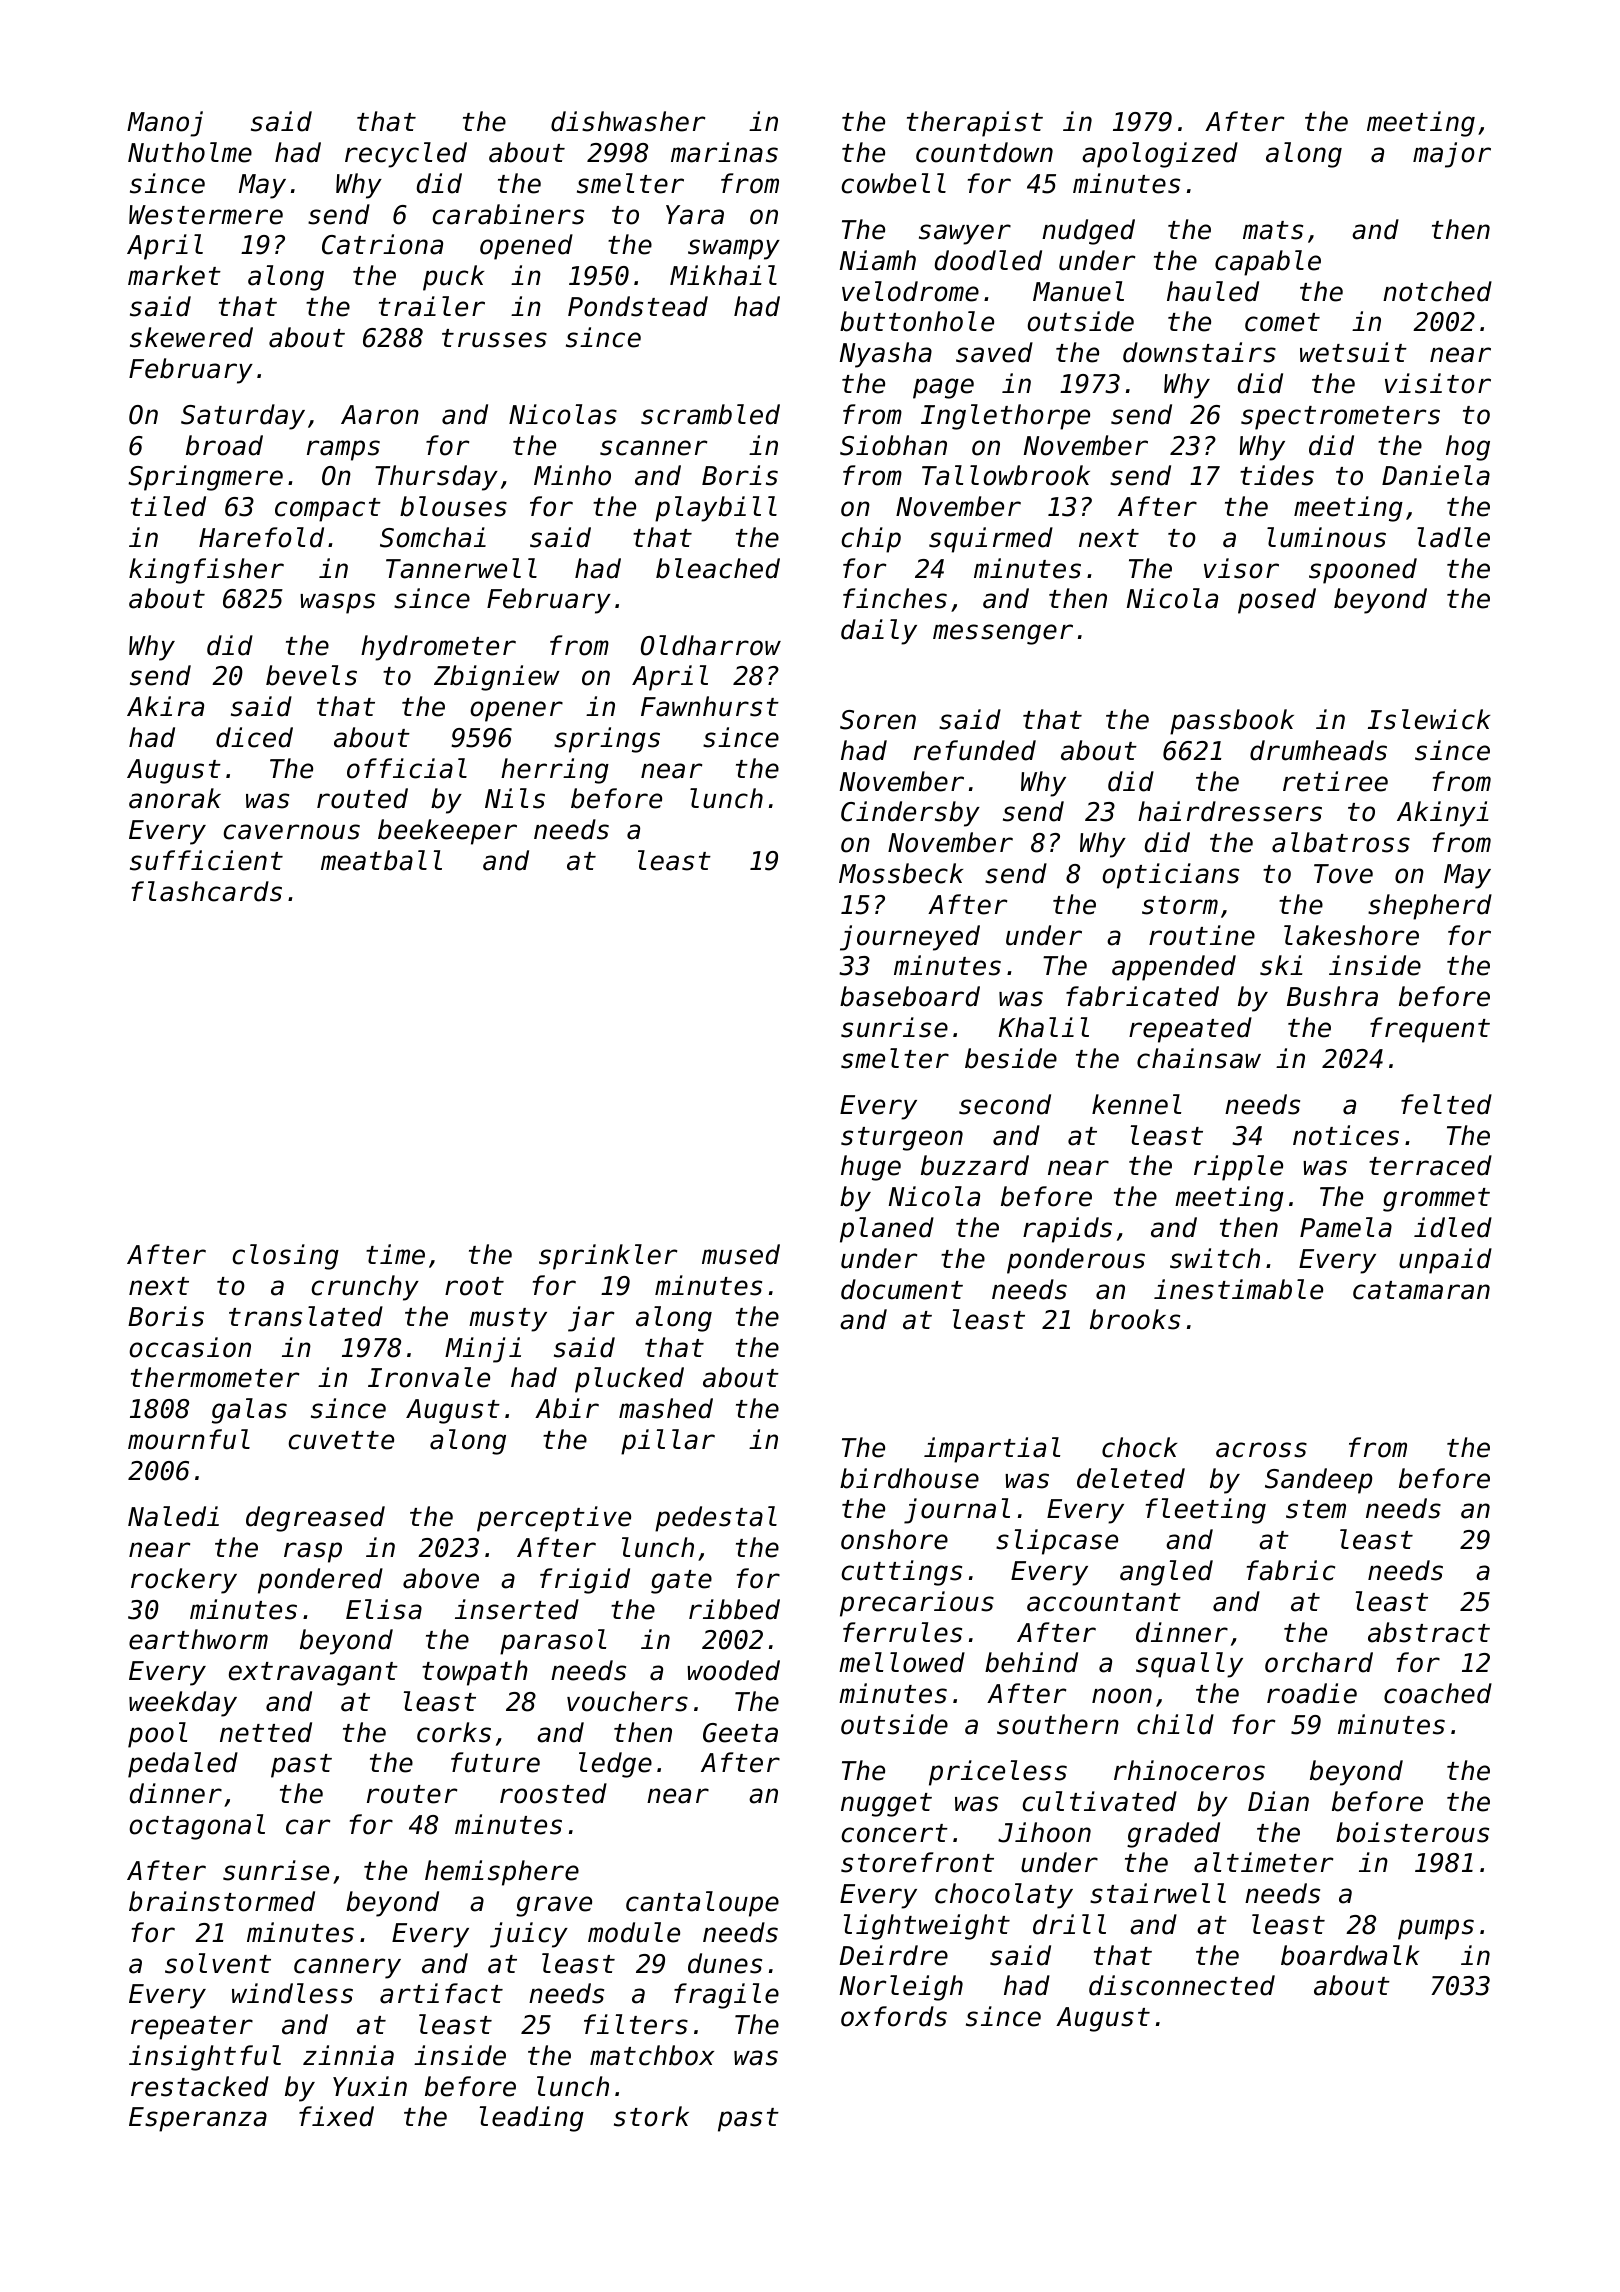 Image resolution: width=1620 pixels, height=2292 pixels. Describe the element at coordinates (1468, 448) in the document. I see `hog` at that location.
